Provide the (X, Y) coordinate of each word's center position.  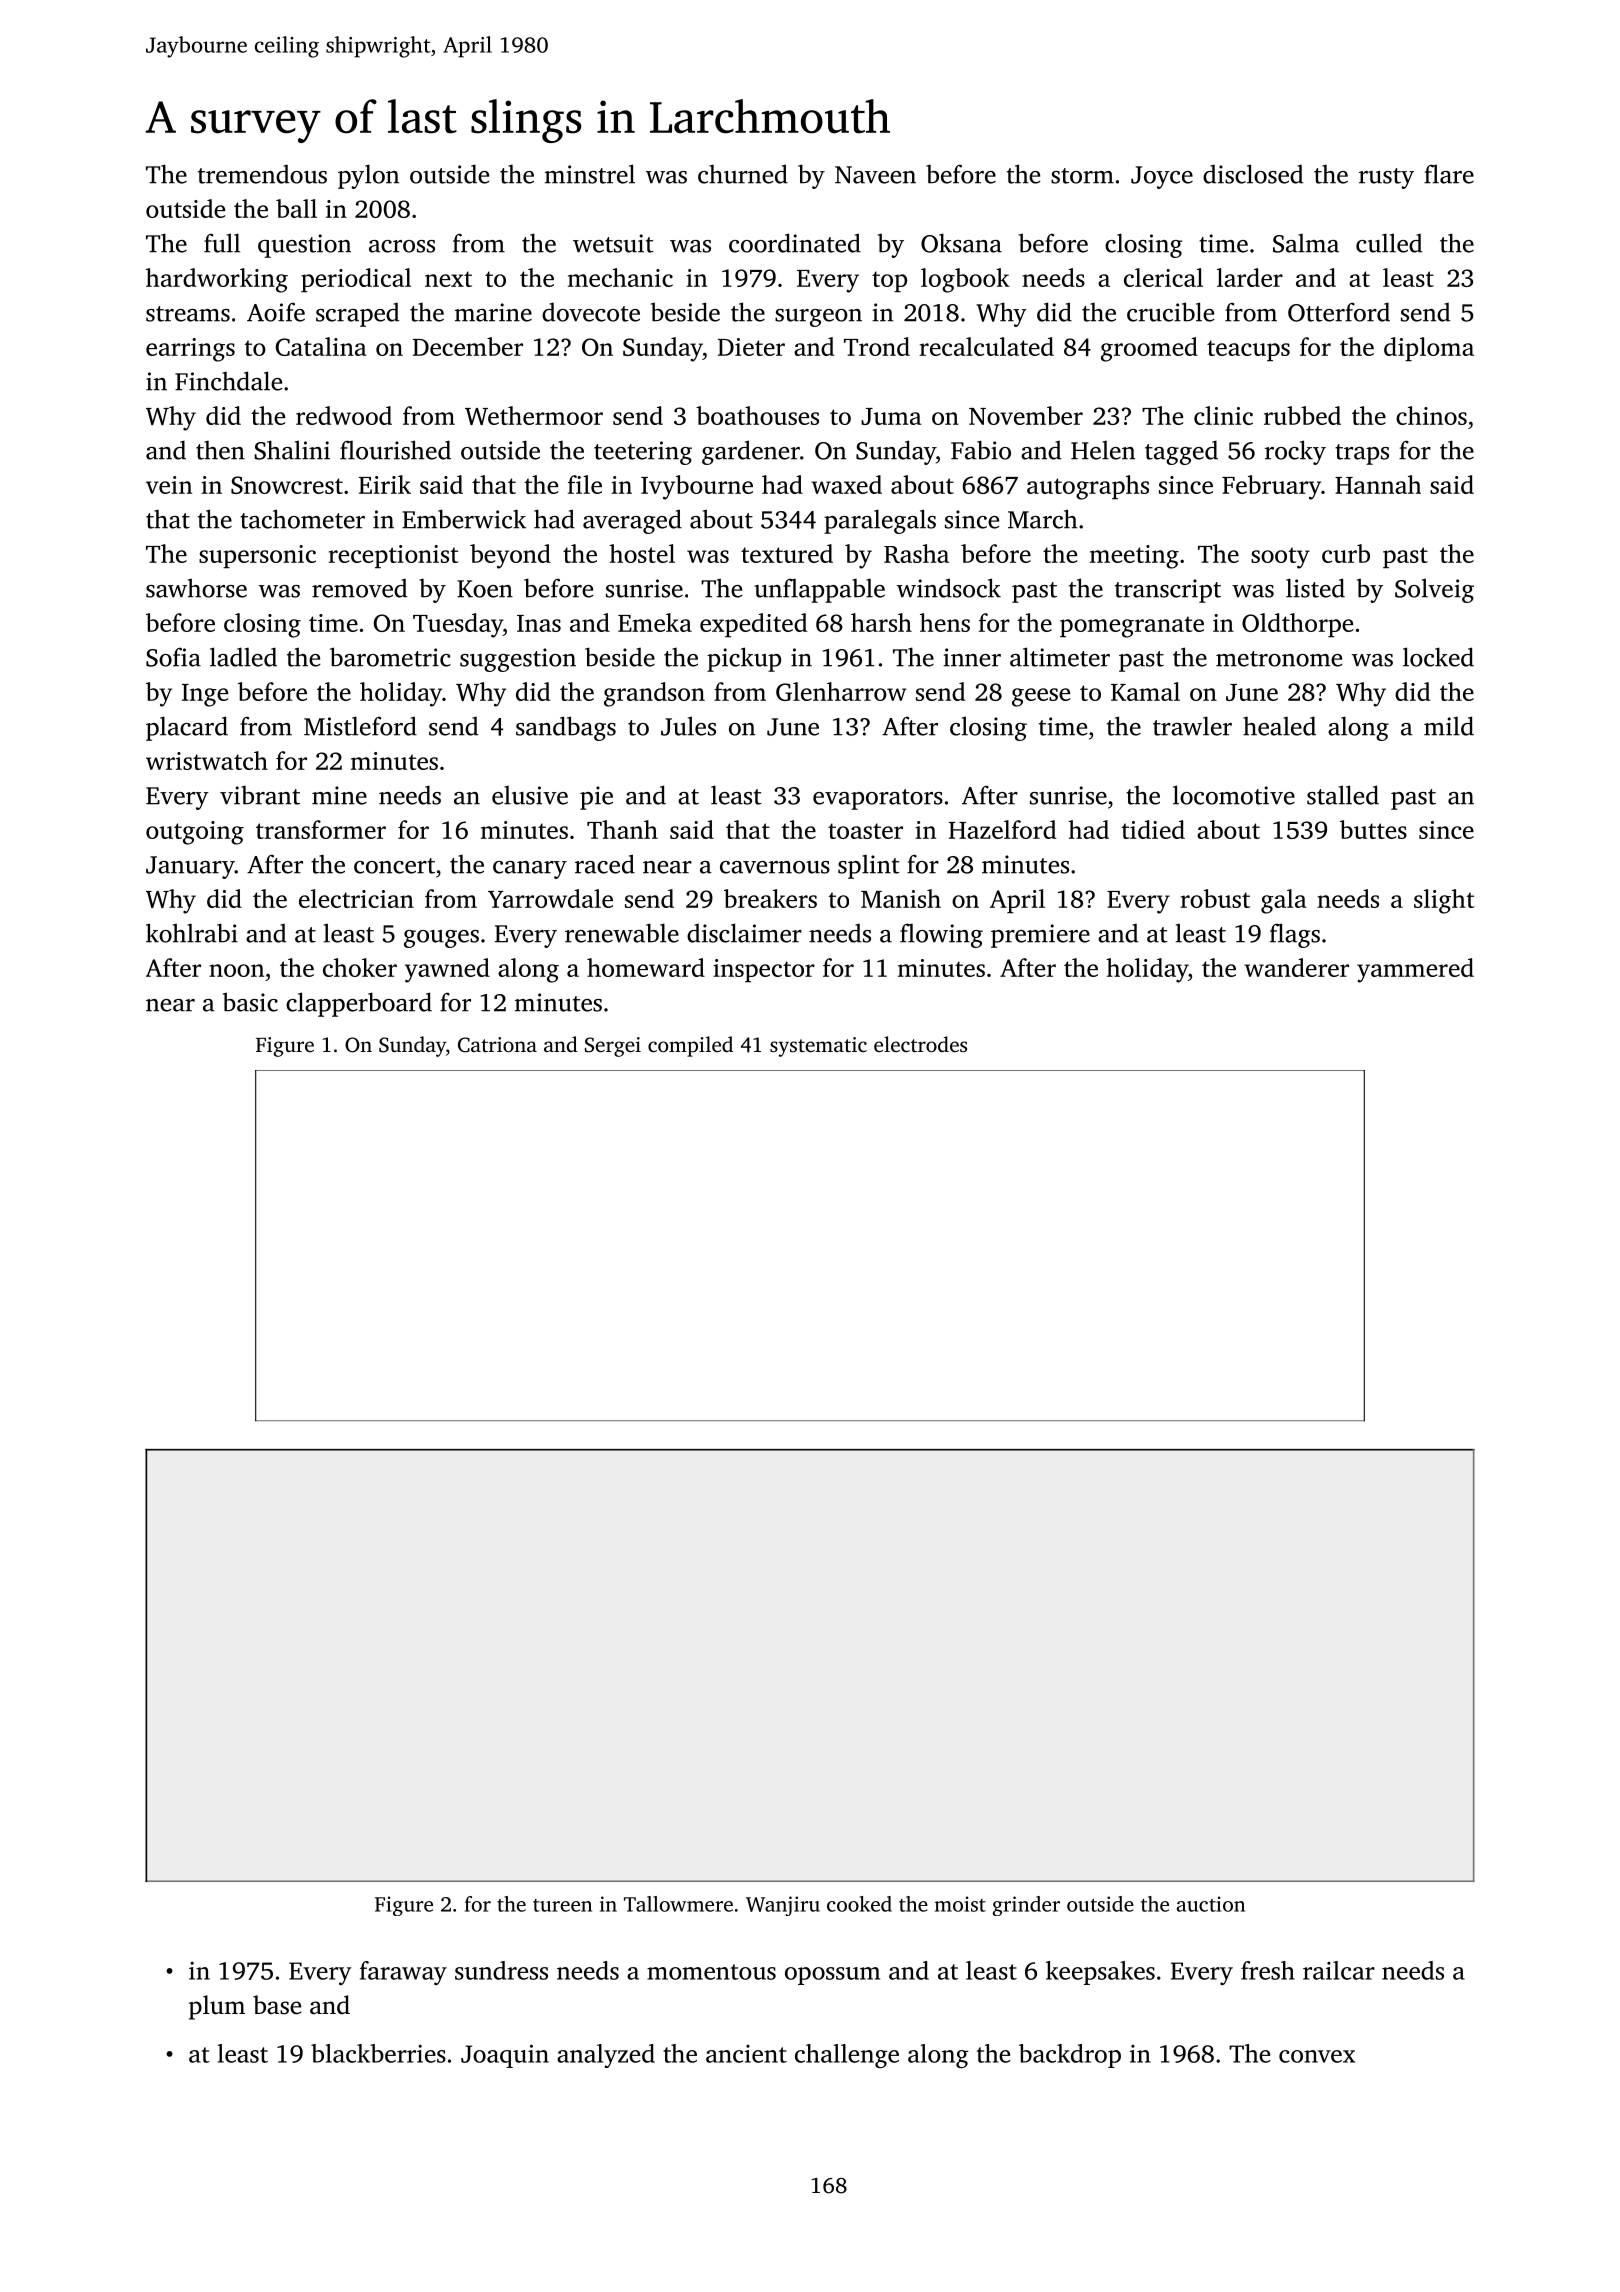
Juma (891, 416)
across (402, 246)
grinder (1026, 1906)
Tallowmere (678, 1904)
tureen (562, 1905)
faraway (403, 1973)
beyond (510, 556)
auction (1211, 1904)
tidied (1153, 829)
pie (596, 798)
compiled (690, 1046)
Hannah (1378, 484)
